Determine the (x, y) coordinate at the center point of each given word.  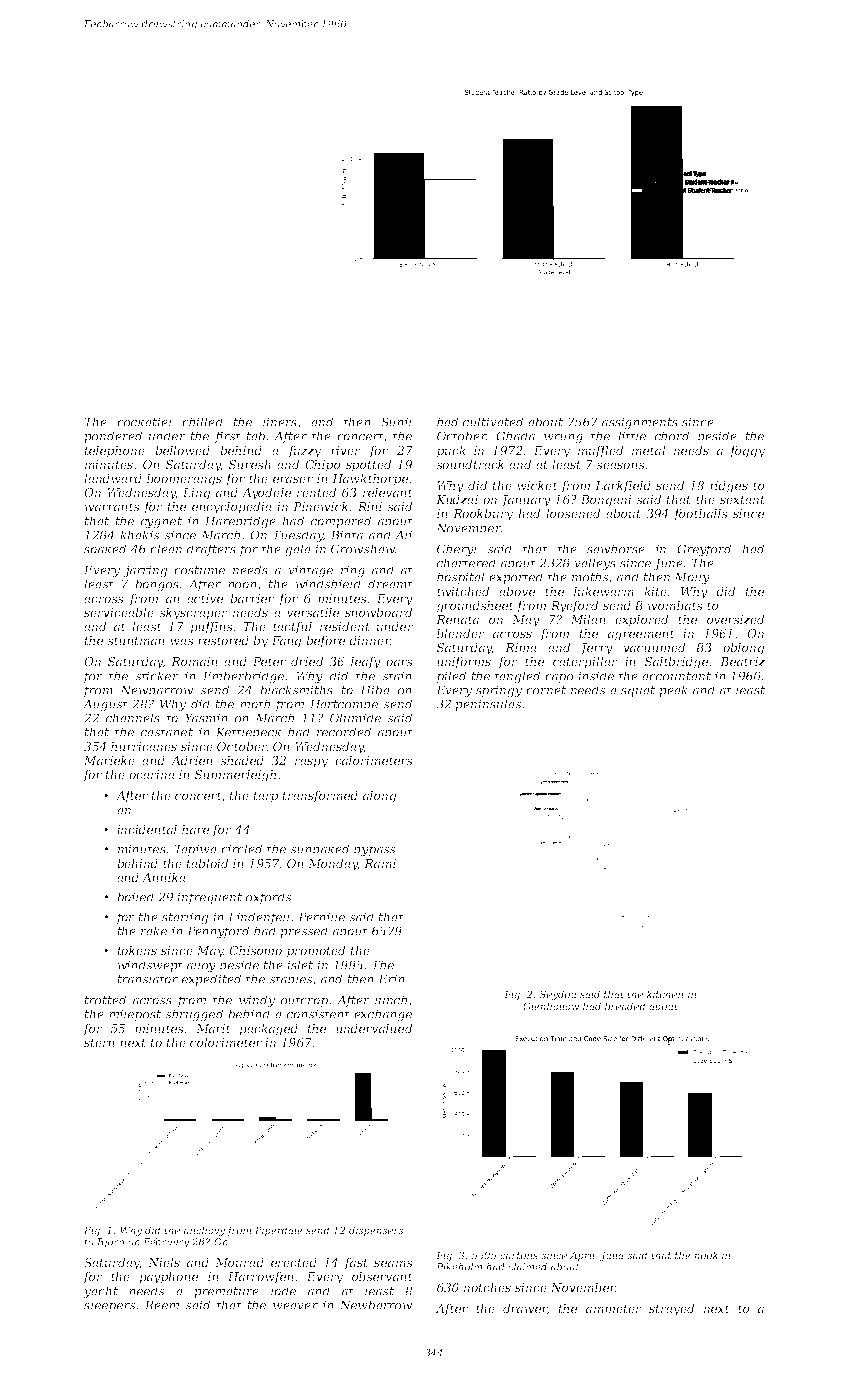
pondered (113, 437)
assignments (640, 423)
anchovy (204, 1231)
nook (706, 1255)
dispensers (376, 1231)
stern (99, 1042)
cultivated (493, 422)
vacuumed (654, 647)
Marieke (109, 760)
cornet (546, 690)
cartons (519, 1255)
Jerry (596, 649)
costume (199, 570)
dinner (369, 640)
